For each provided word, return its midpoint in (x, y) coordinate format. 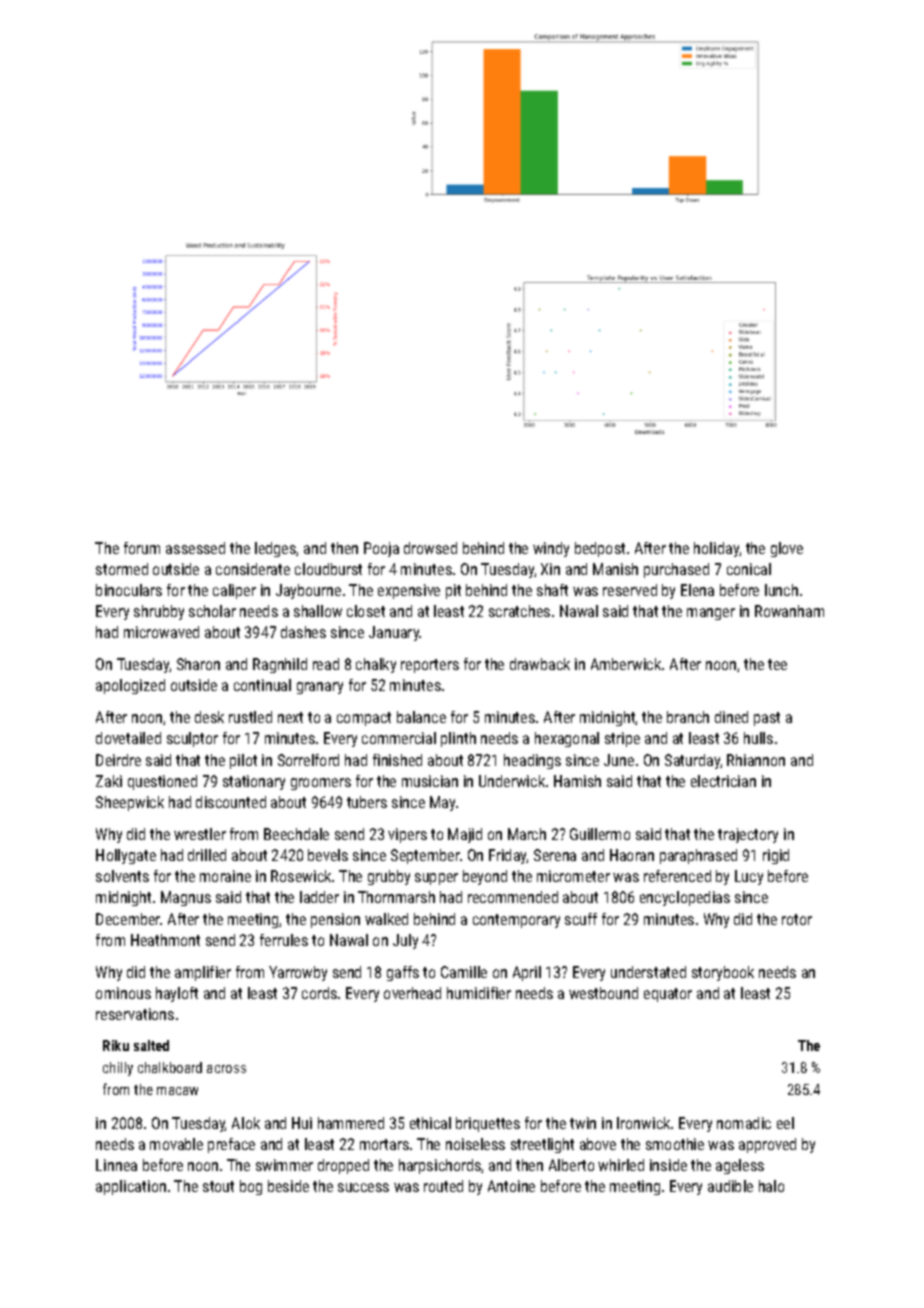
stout (218, 1186)
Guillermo (600, 834)
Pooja (381, 549)
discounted (231, 802)
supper (436, 879)
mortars (384, 1144)
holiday (717, 549)
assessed (195, 548)
